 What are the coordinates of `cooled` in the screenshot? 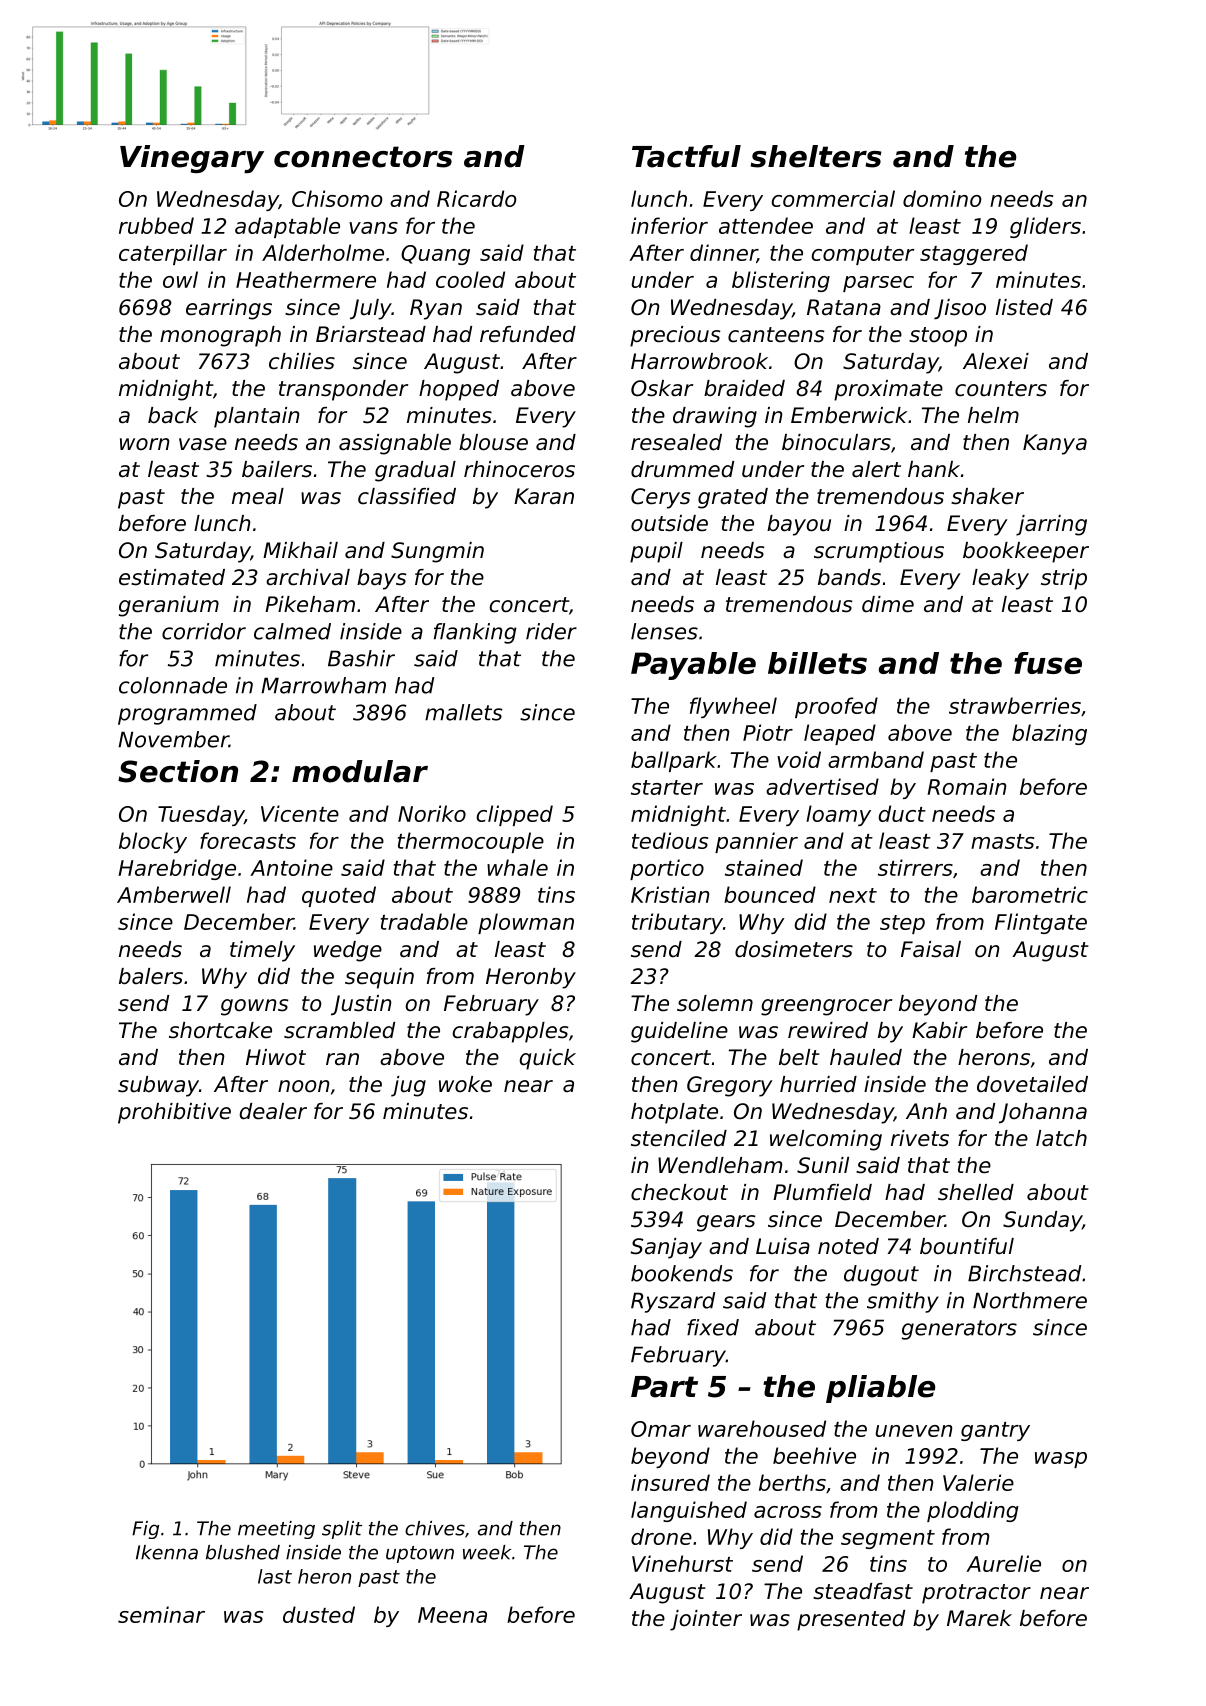 It's located at (470, 279).
